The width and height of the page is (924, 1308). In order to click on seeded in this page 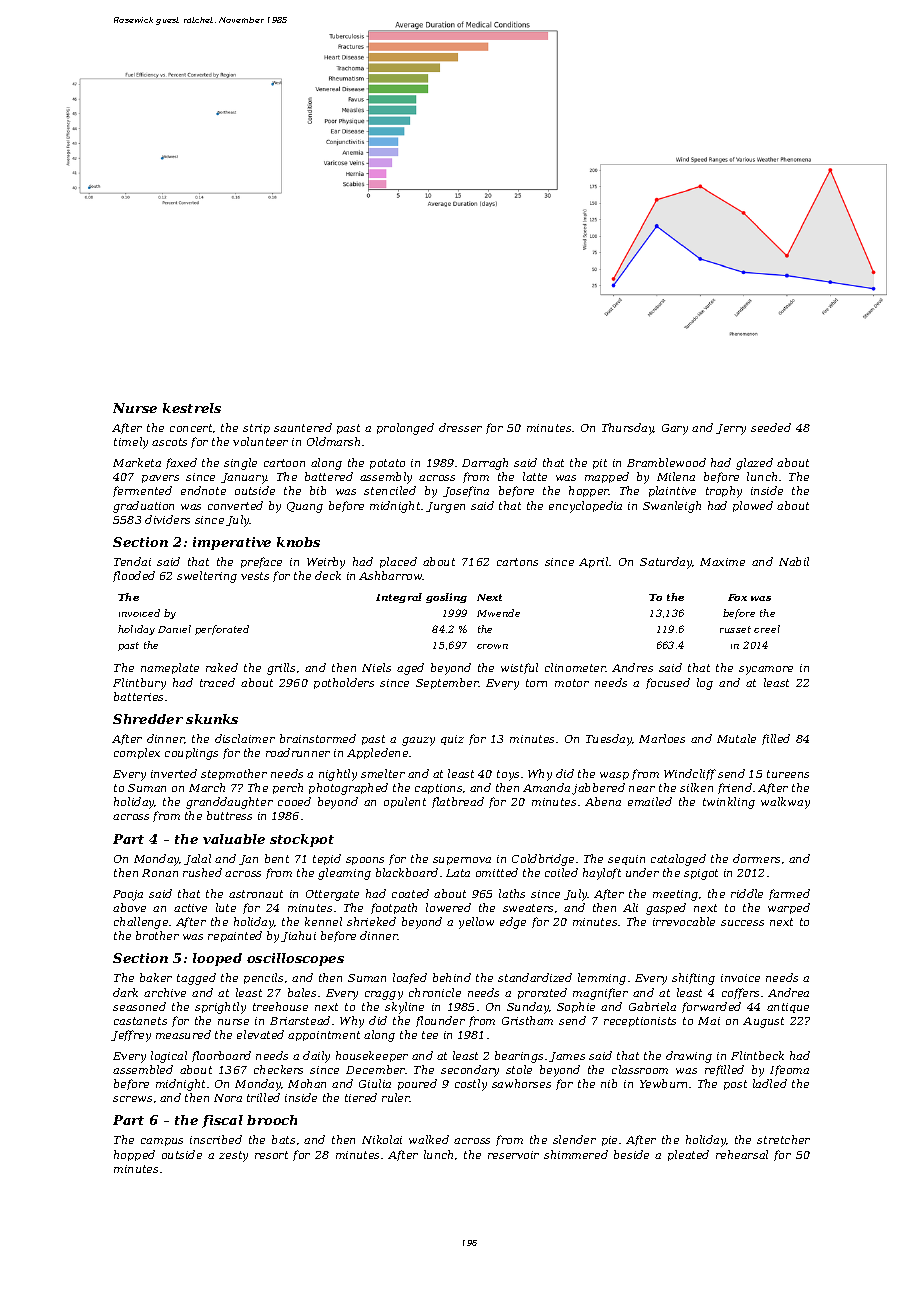, I will do `click(771, 427)`.
